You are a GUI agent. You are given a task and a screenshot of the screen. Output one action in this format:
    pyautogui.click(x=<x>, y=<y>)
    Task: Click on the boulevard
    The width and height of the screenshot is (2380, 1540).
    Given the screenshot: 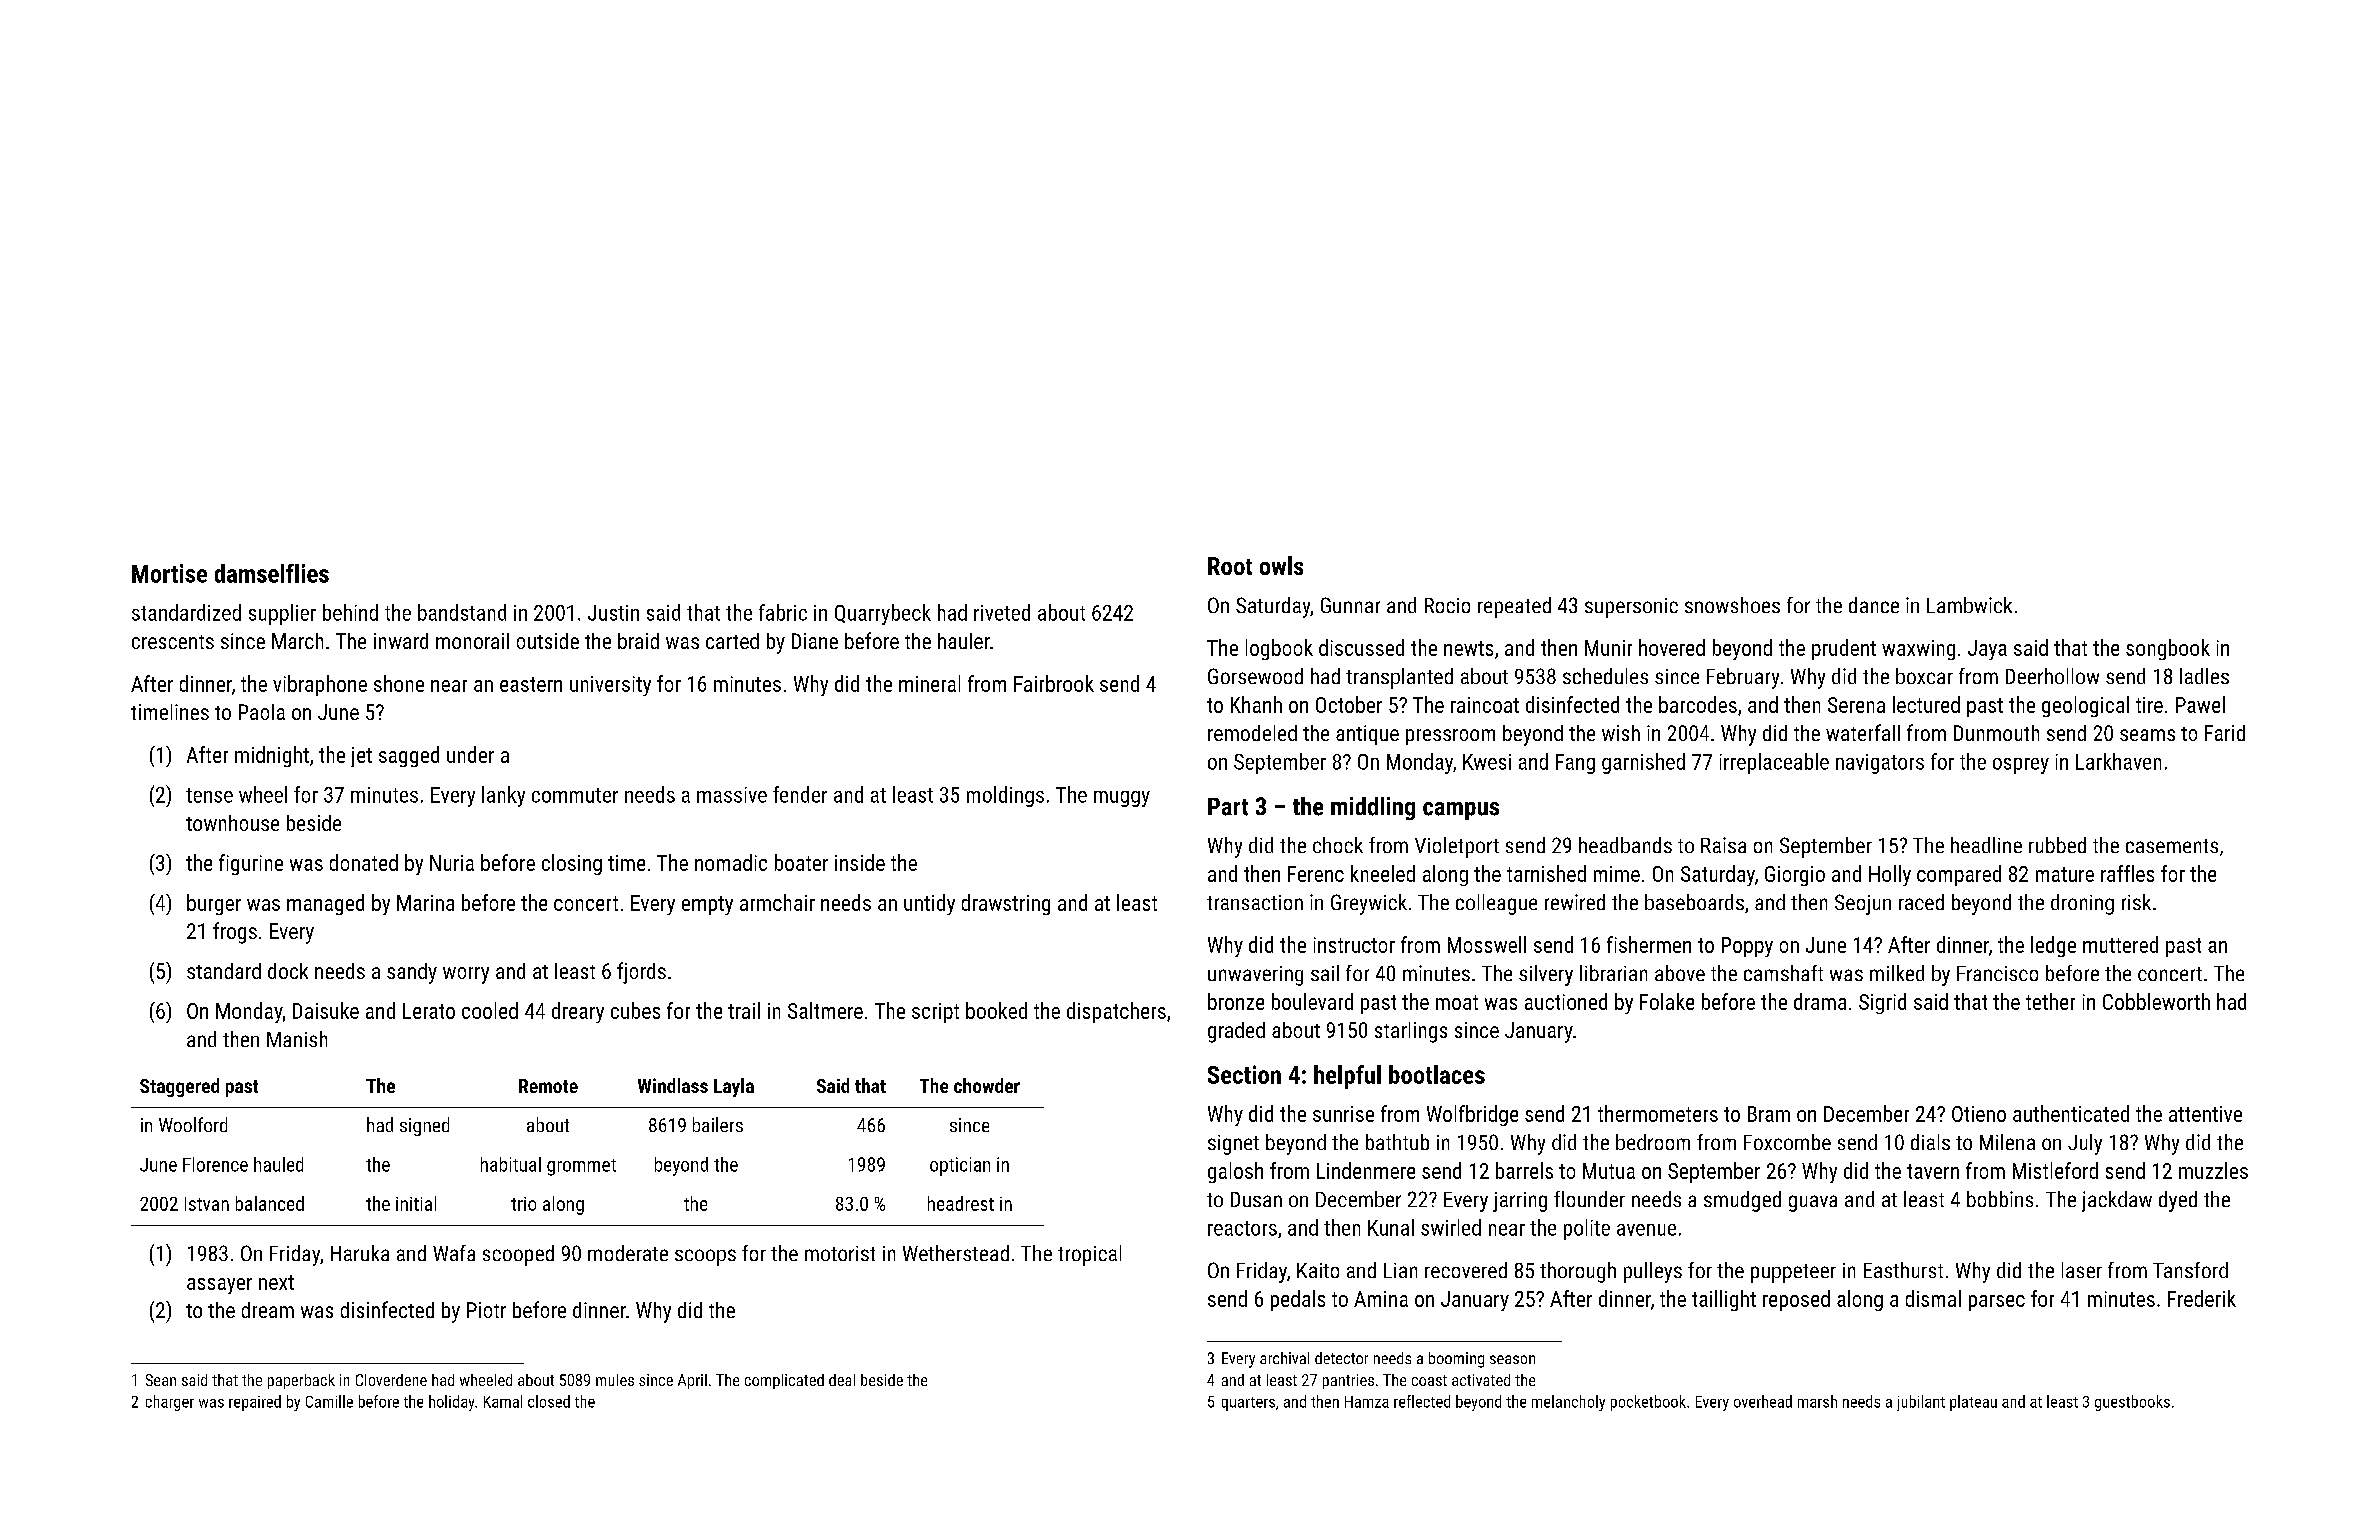 What is the action you would take?
    pyautogui.click(x=1312, y=1001)
